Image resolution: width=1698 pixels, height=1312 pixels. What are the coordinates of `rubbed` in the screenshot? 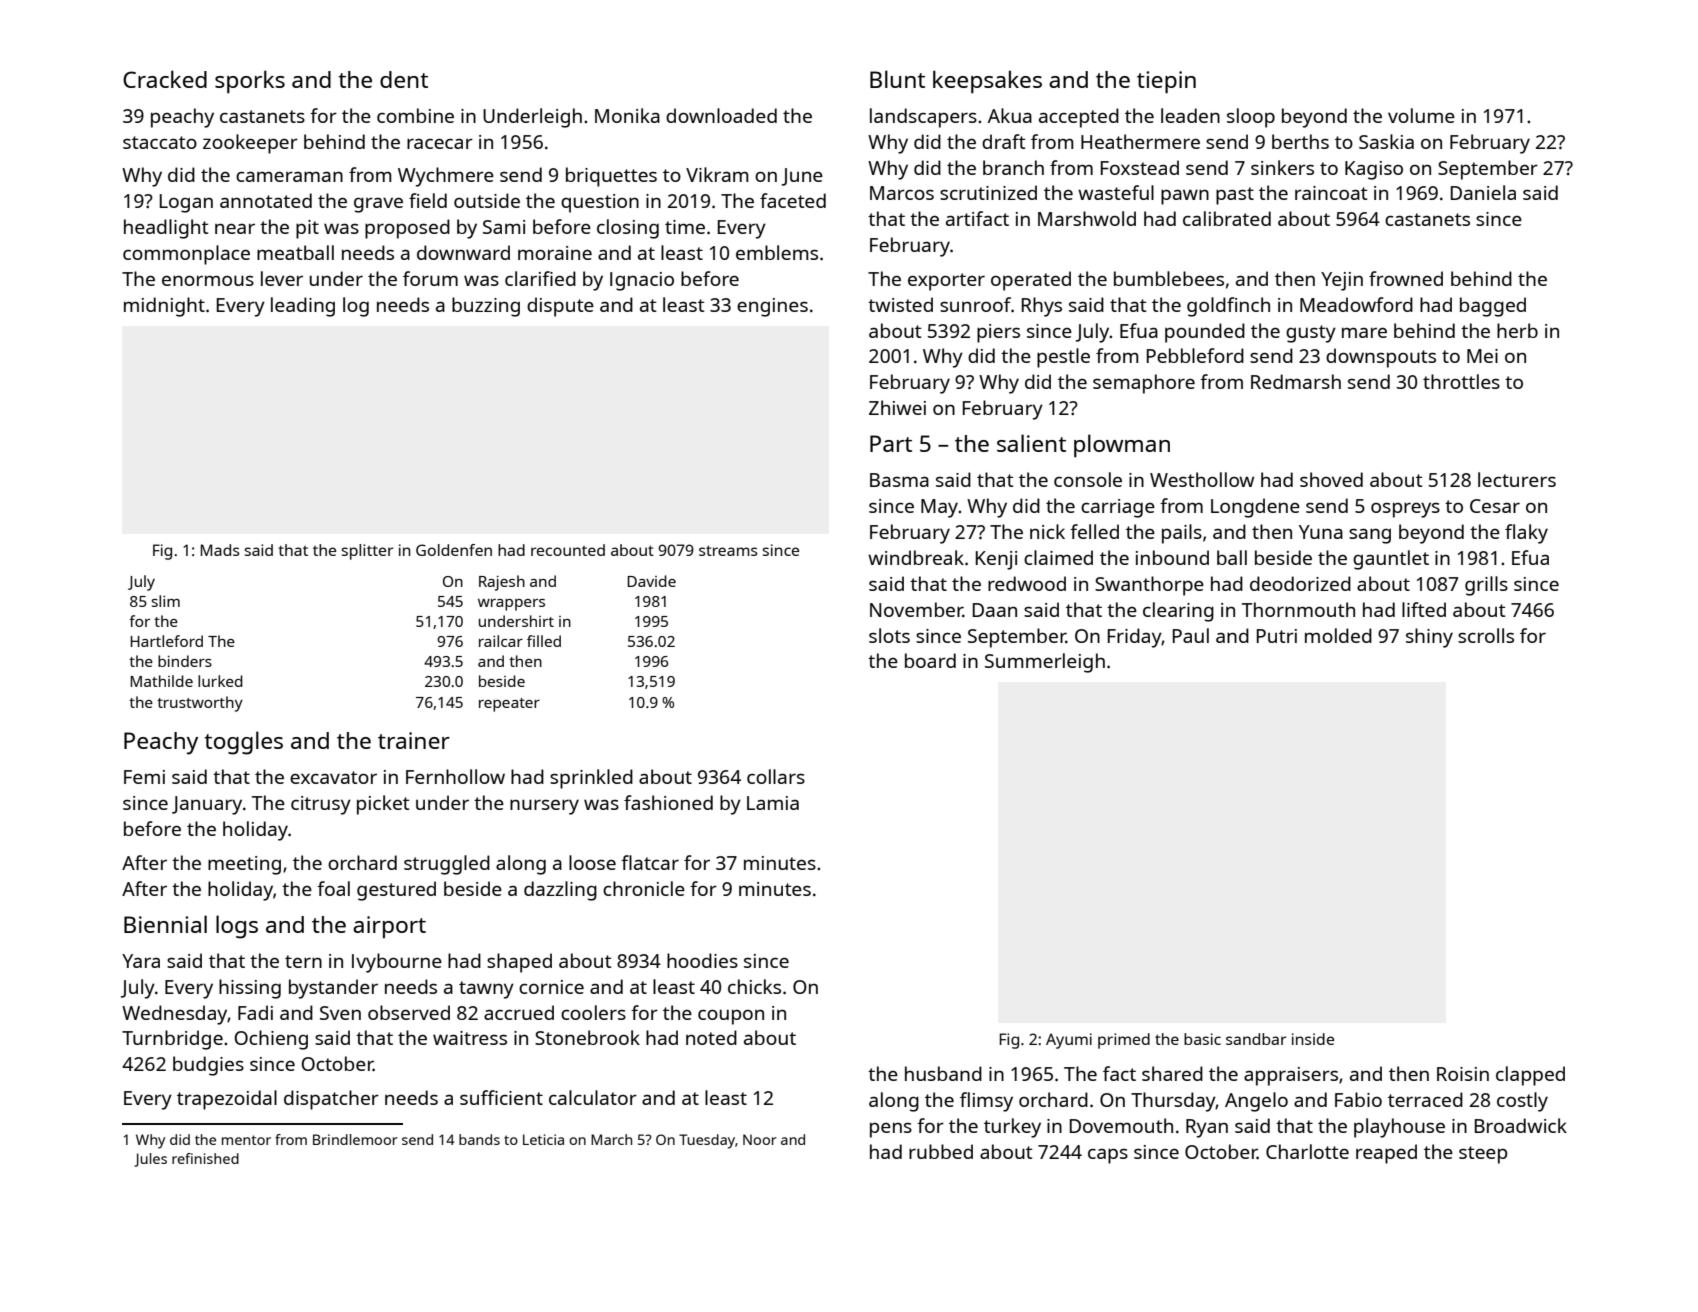 It's located at (941, 1151).
